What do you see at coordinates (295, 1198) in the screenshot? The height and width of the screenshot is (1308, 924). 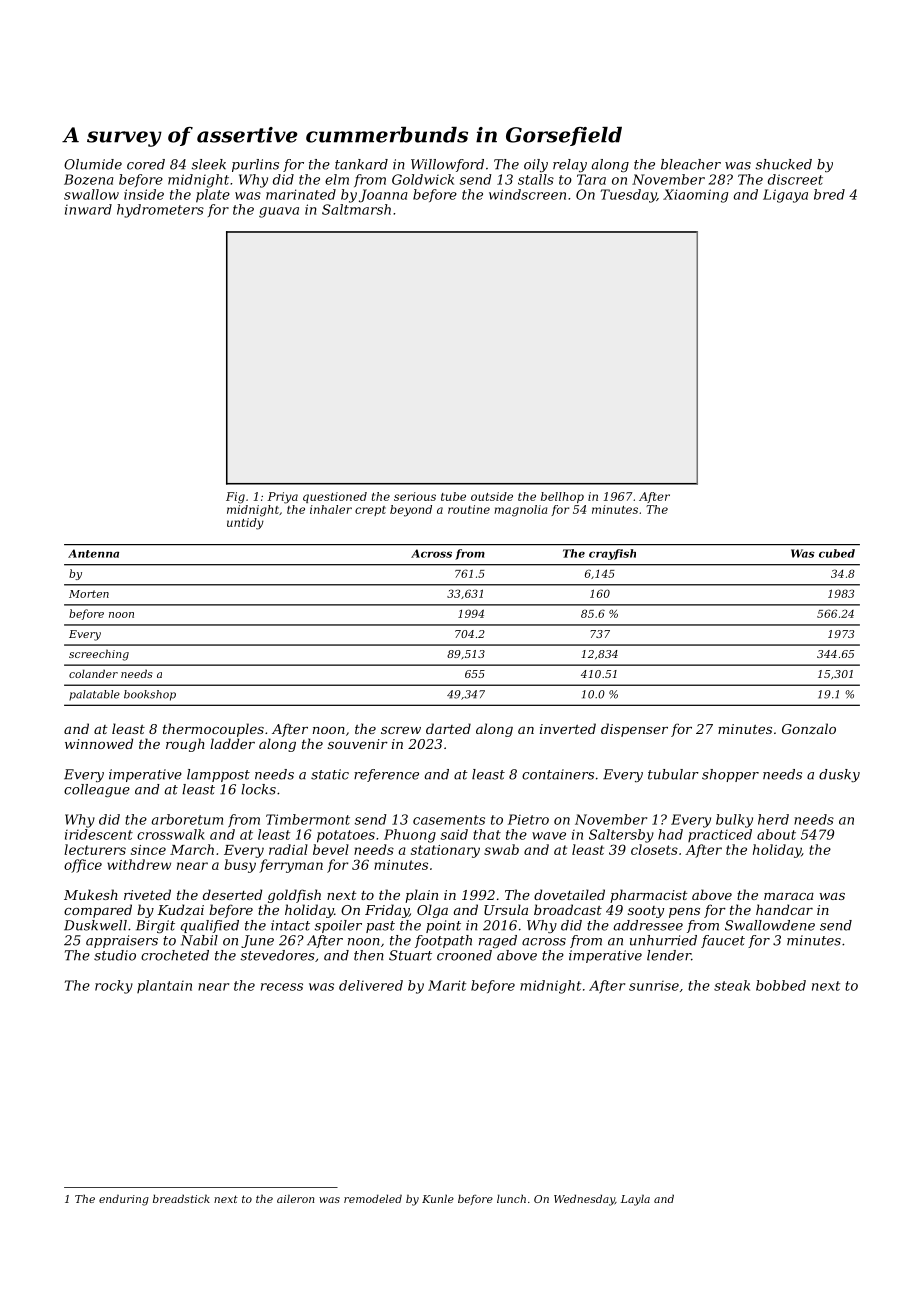 I see `aileron` at bounding box center [295, 1198].
